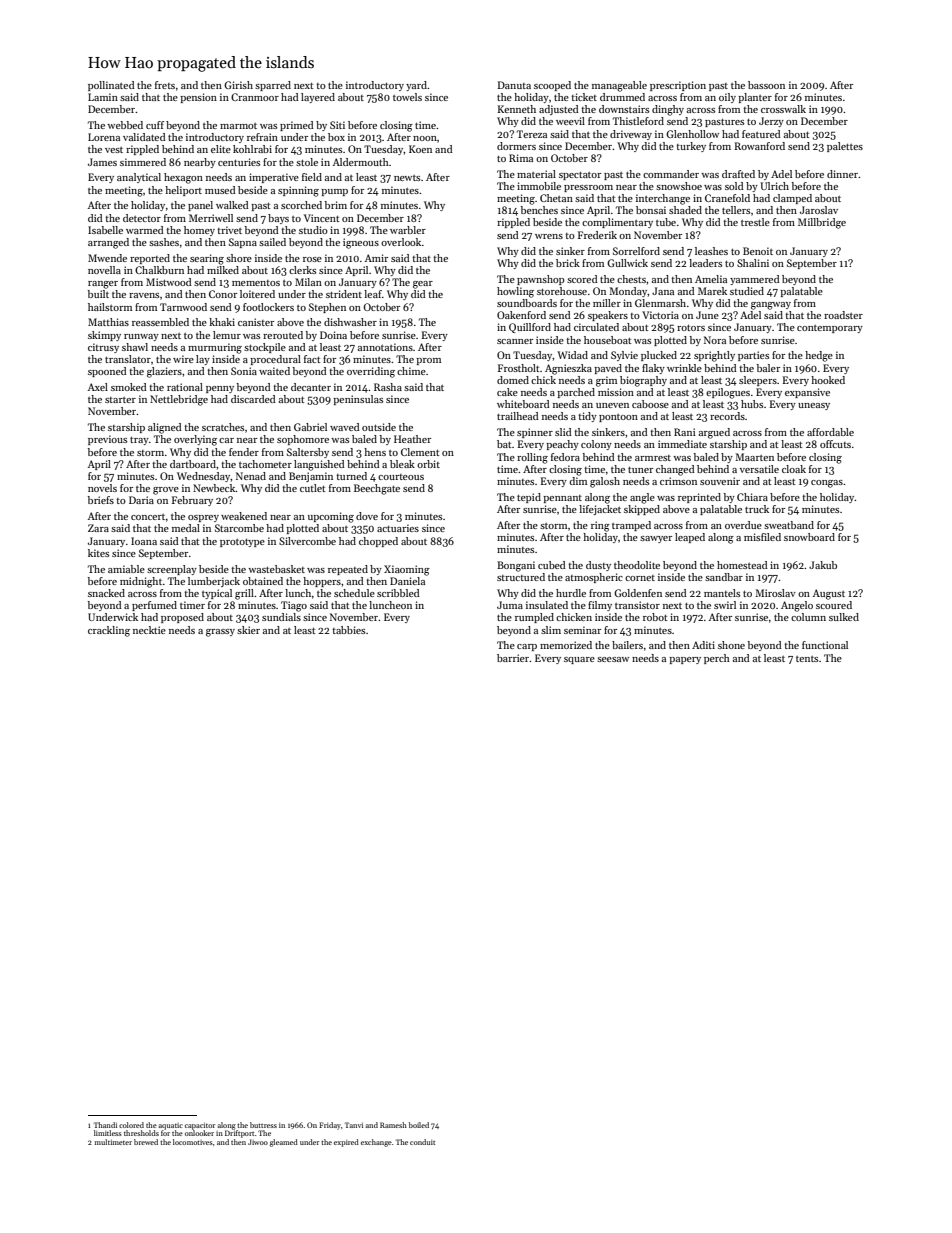 The image size is (952, 1233). What do you see at coordinates (419, 1125) in the document?
I see `boiled` at bounding box center [419, 1125].
